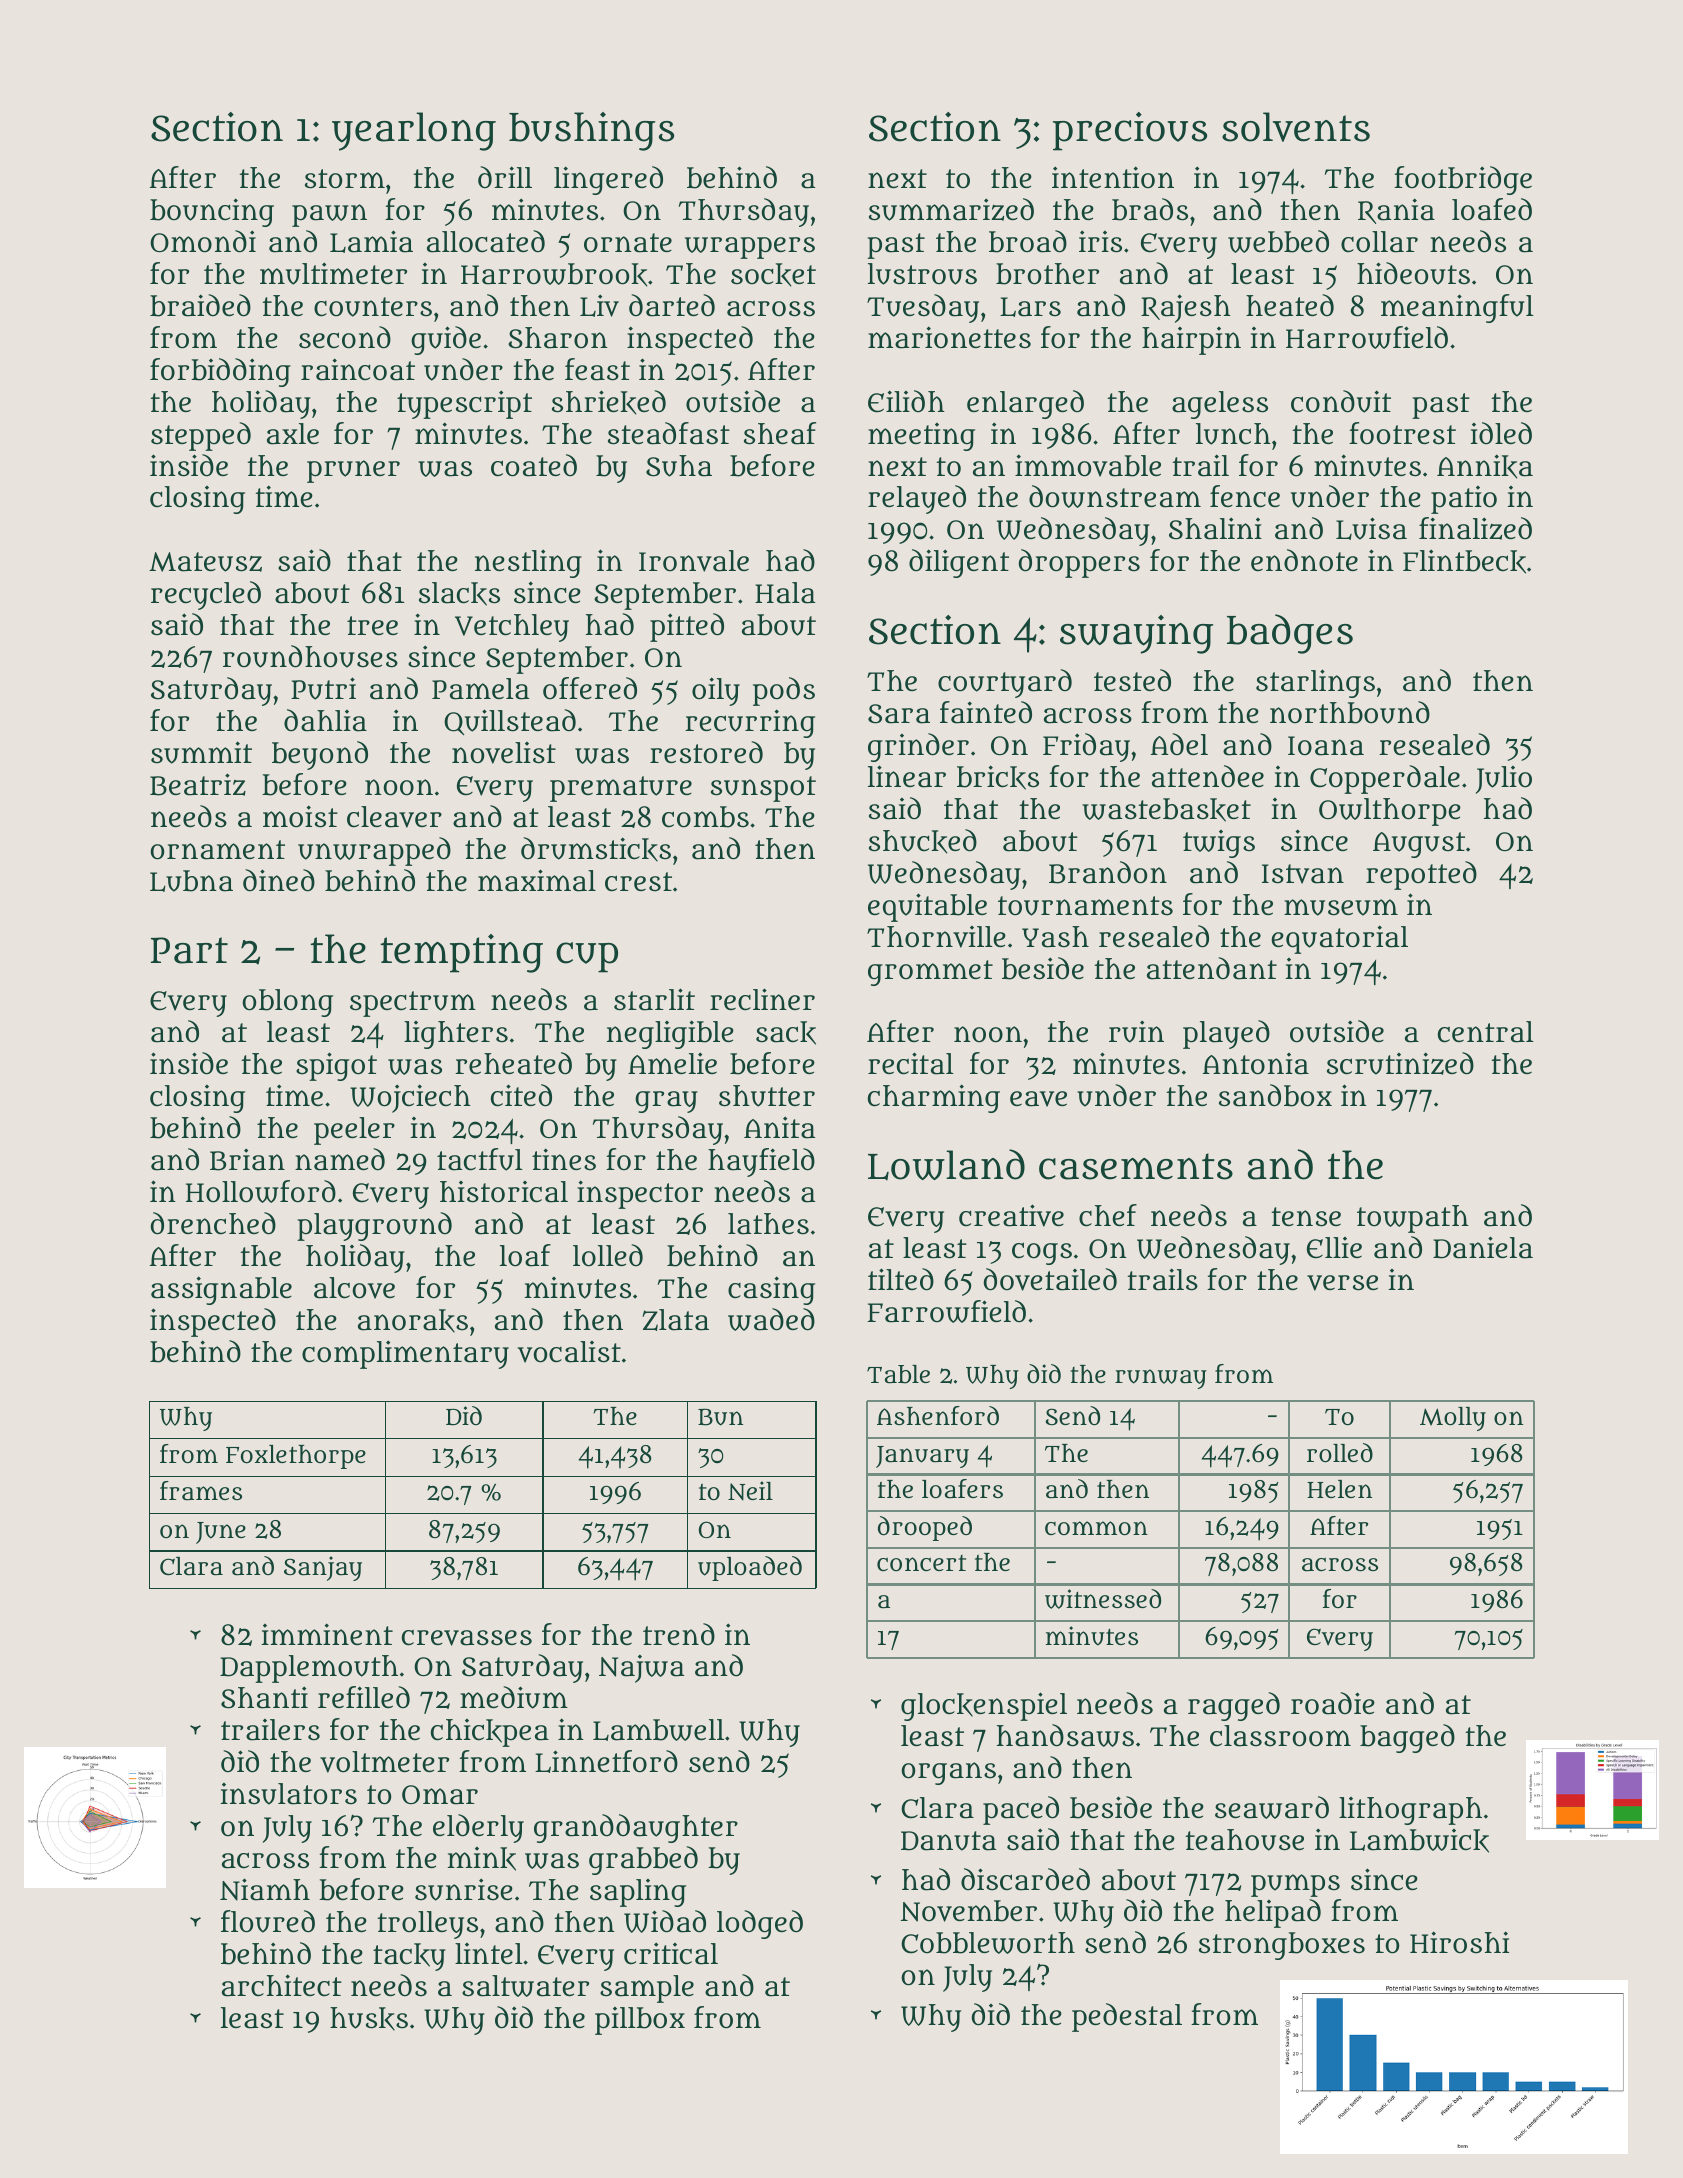 Image resolution: width=1683 pixels, height=2178 pixels. What do you see at coordinates (947, 1311) in the page?
I see `Farrowfield` at bounding box center [947, 1311].
